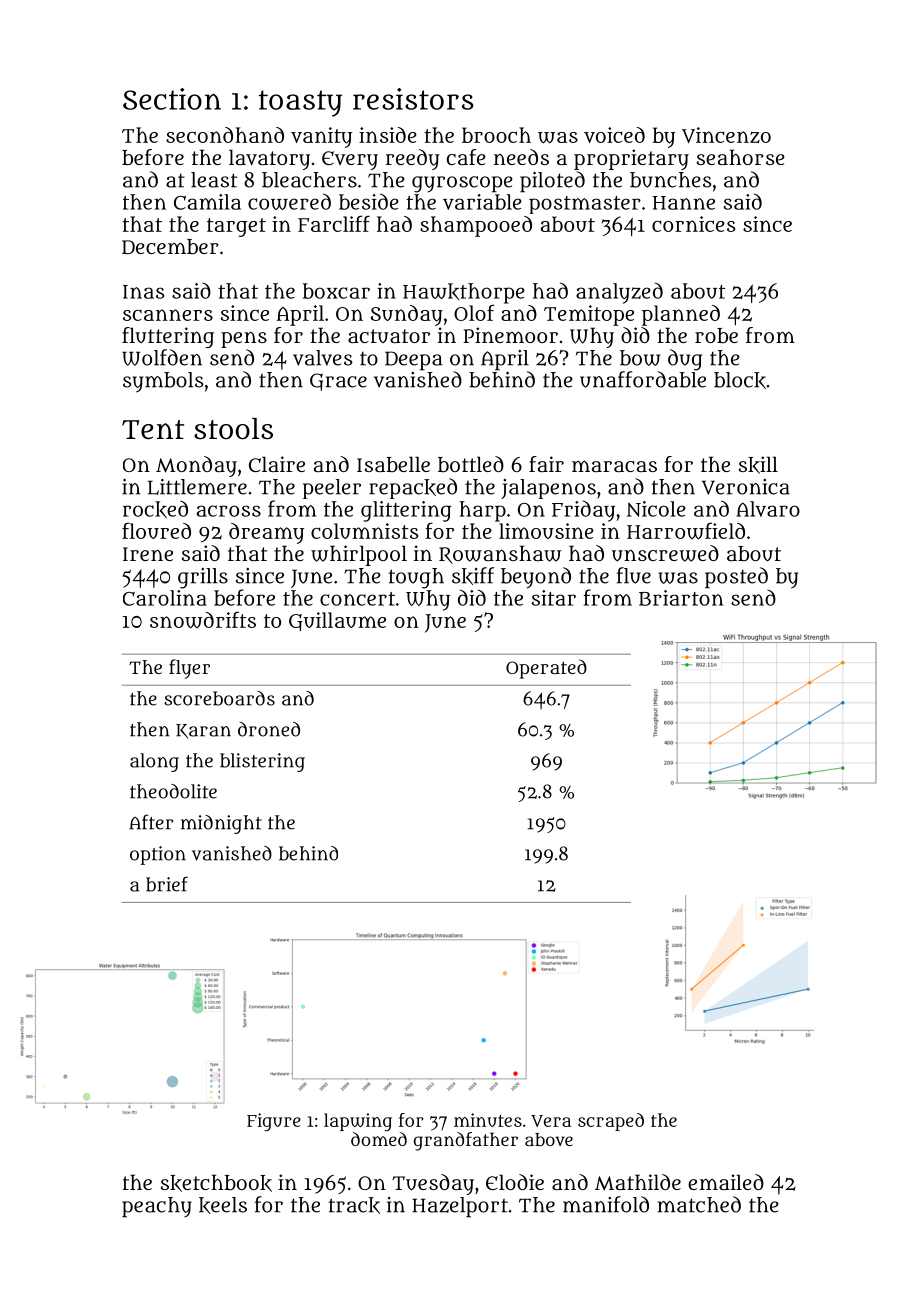 The width and height of the screenshot is (924, 1314). I want to click on Guillaume, so click(337, 621).
